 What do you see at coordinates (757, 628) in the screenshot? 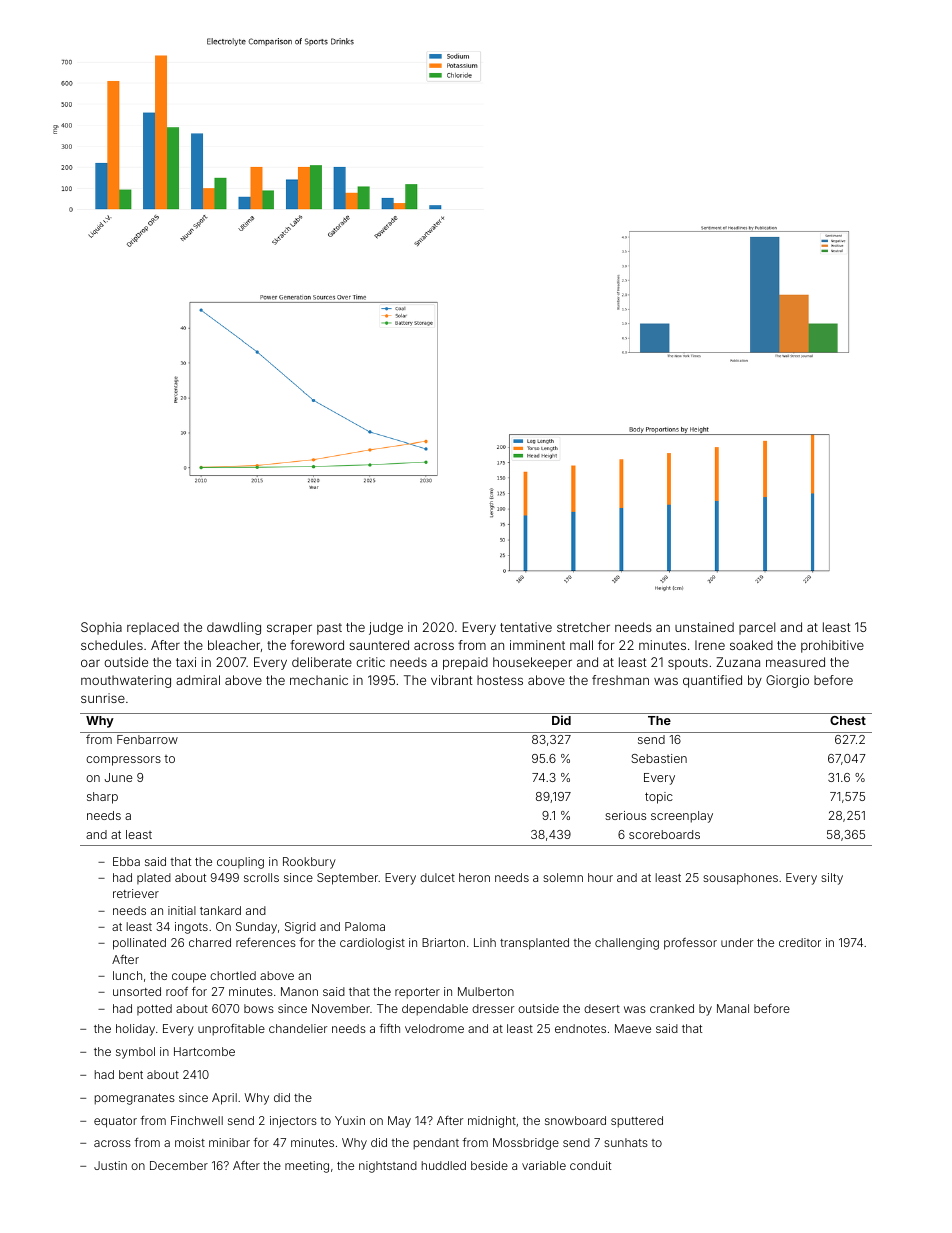
I see `parcel` at bounding box center [757, 628].
